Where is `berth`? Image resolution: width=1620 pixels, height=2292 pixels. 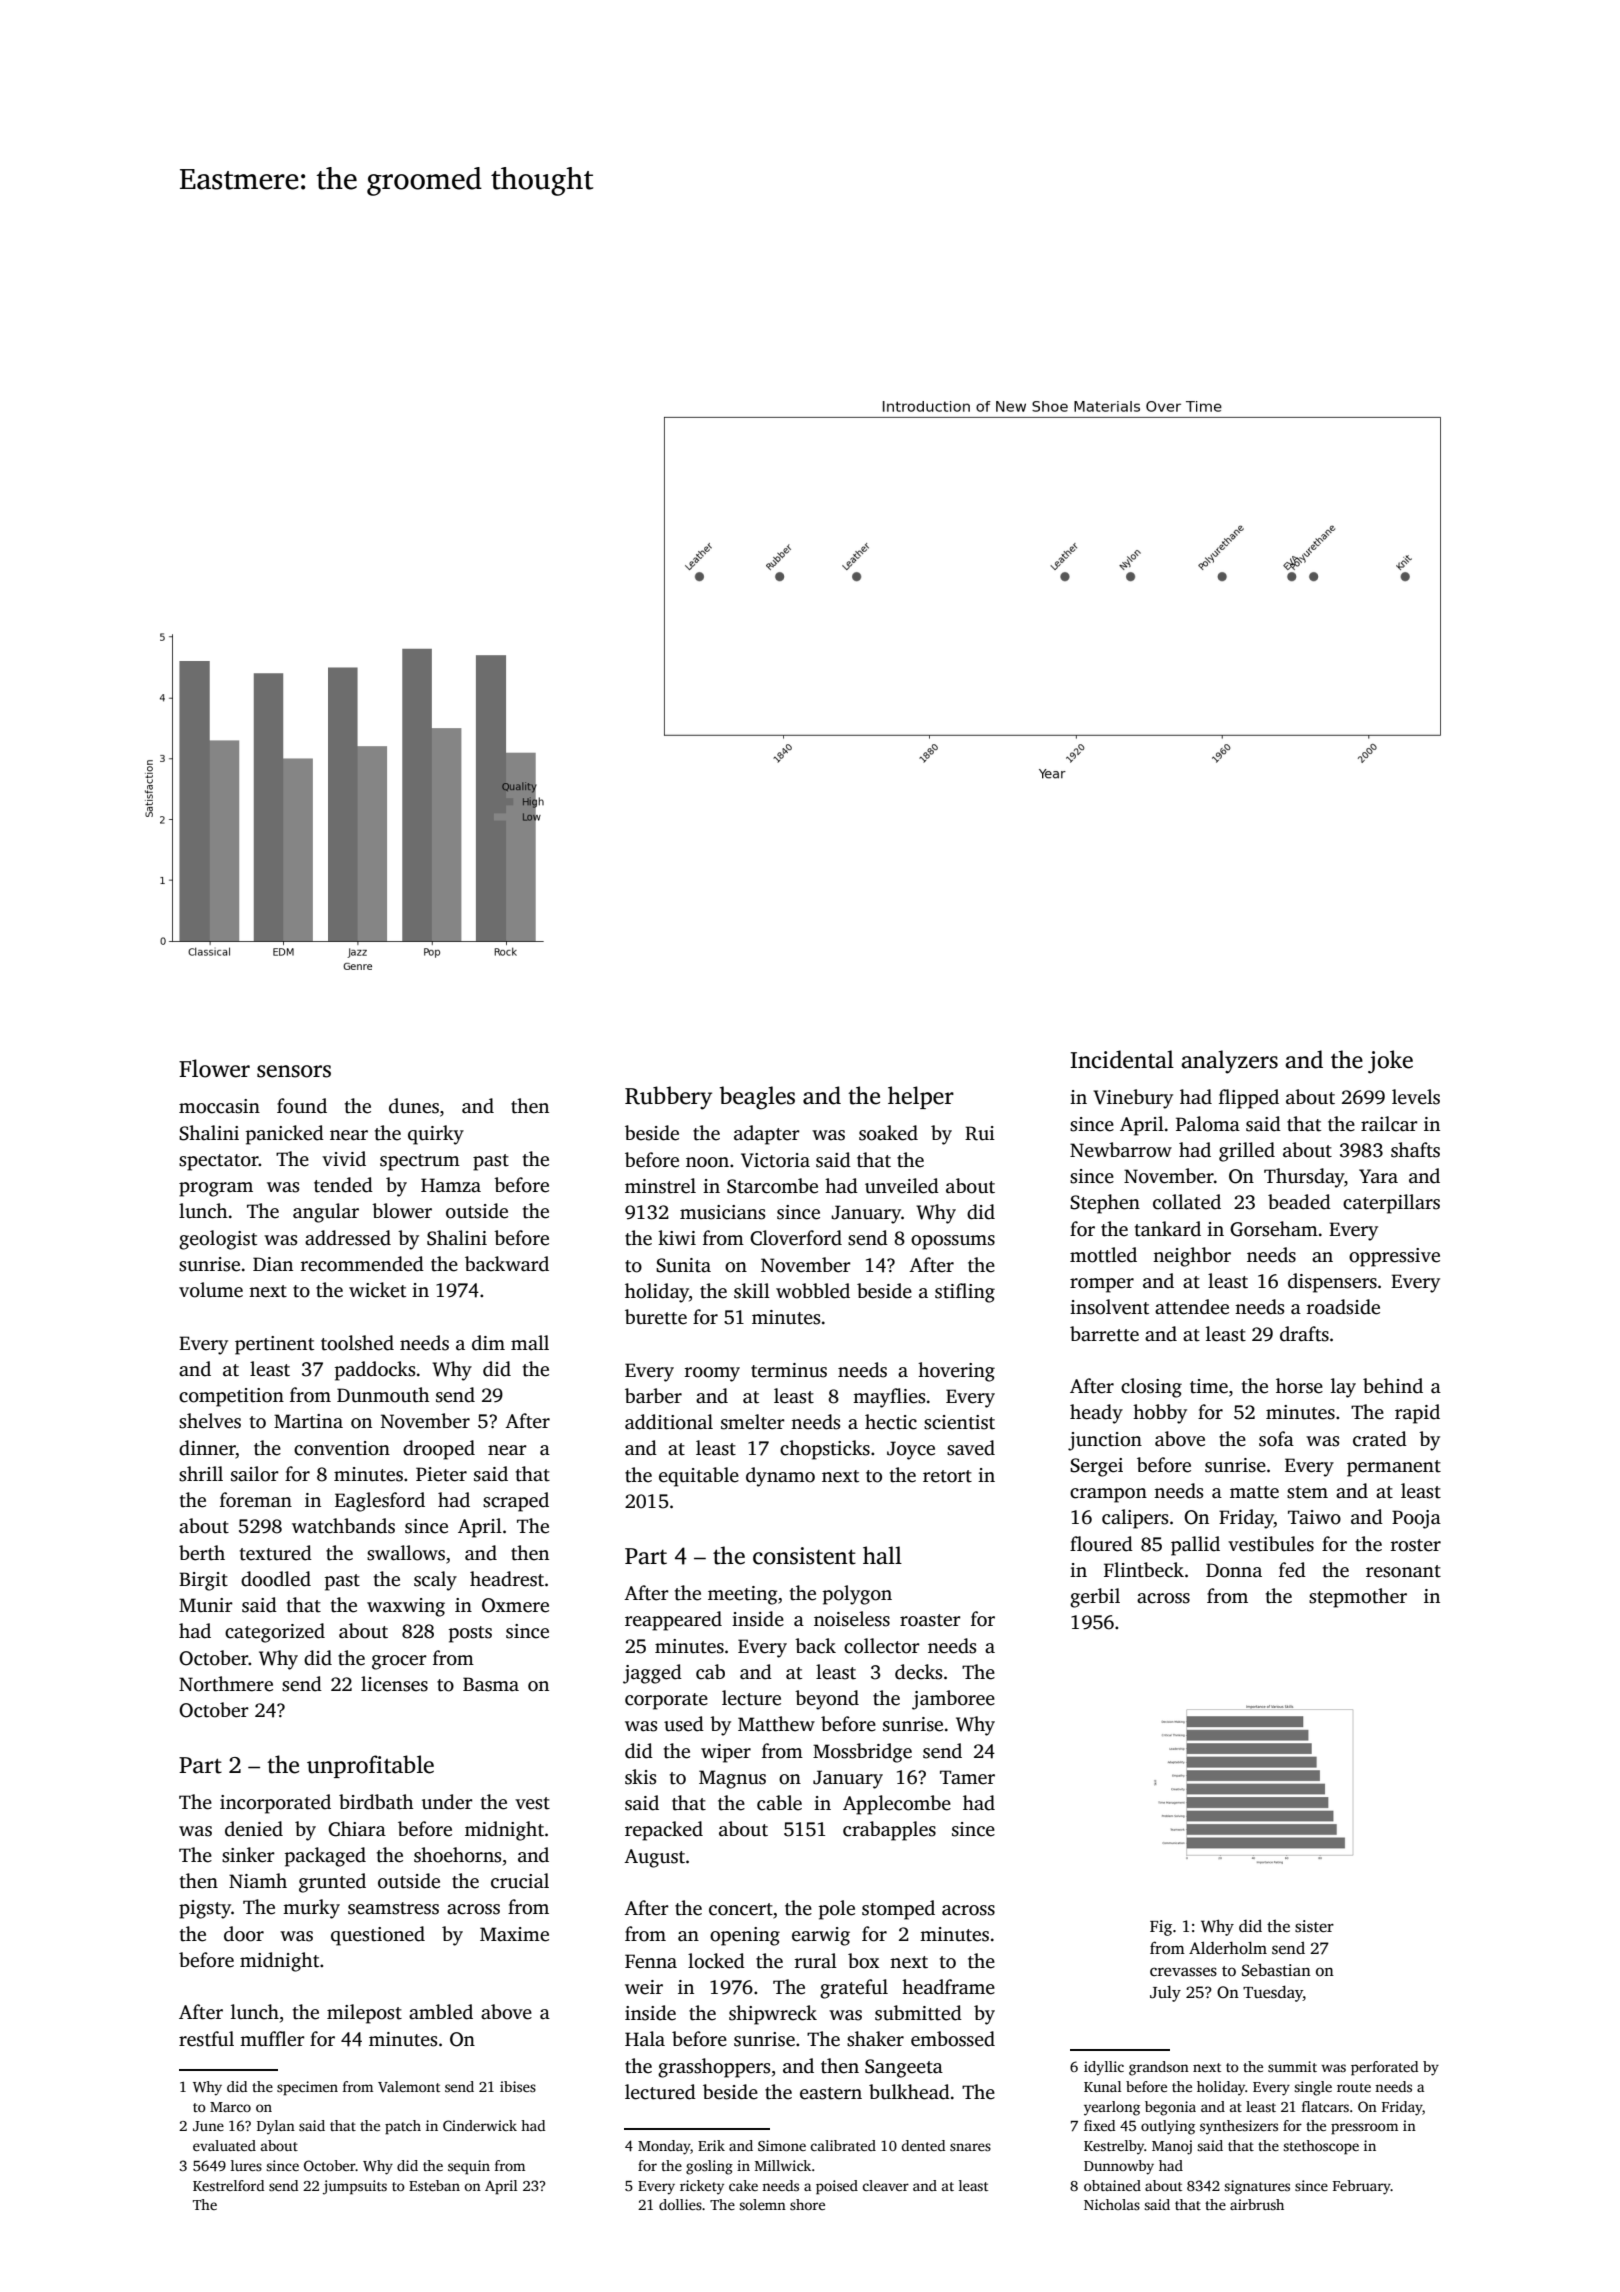 berth is located at coordinates (202, 1553).
